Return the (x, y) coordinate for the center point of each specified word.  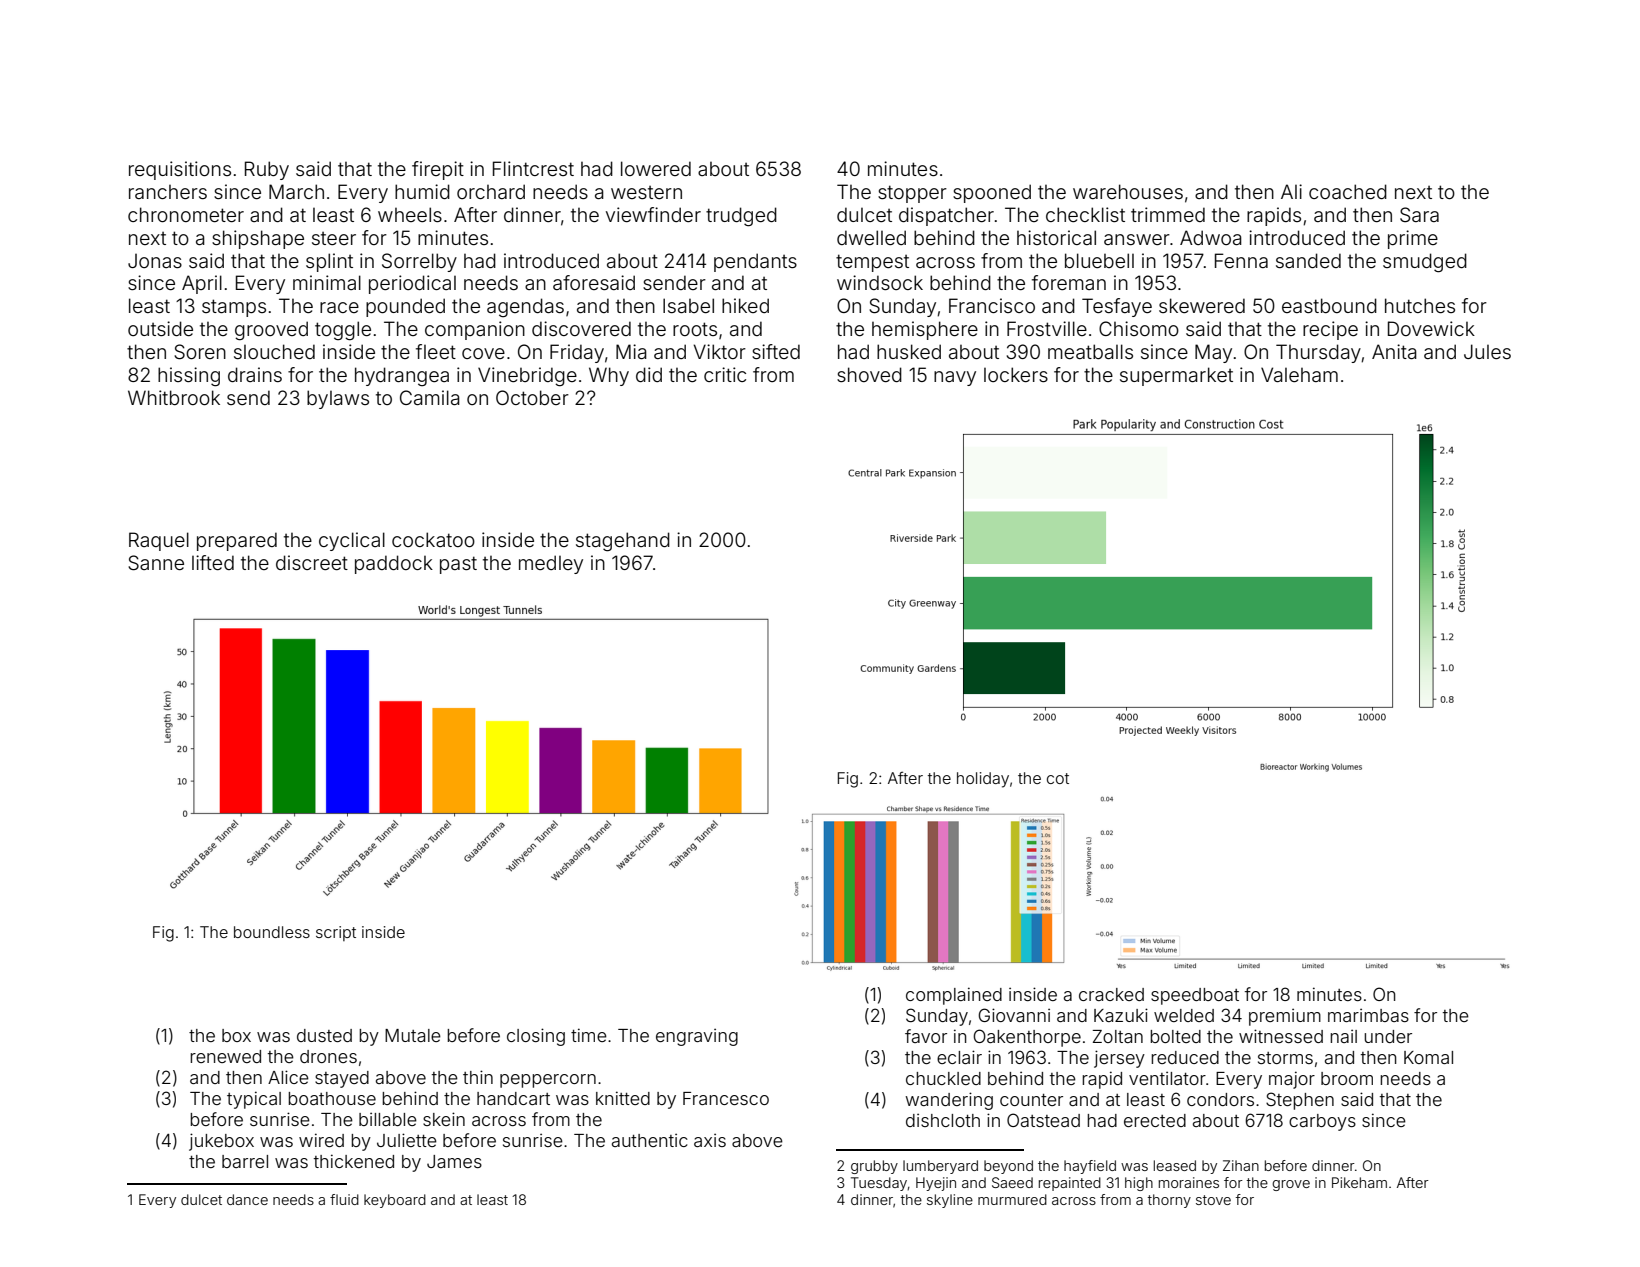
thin (478, 1077)
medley (551, 564)
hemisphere (925, 330)
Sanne (156, 562)
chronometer (186, 214)
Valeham (1299, 374)
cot (1058, 778)
